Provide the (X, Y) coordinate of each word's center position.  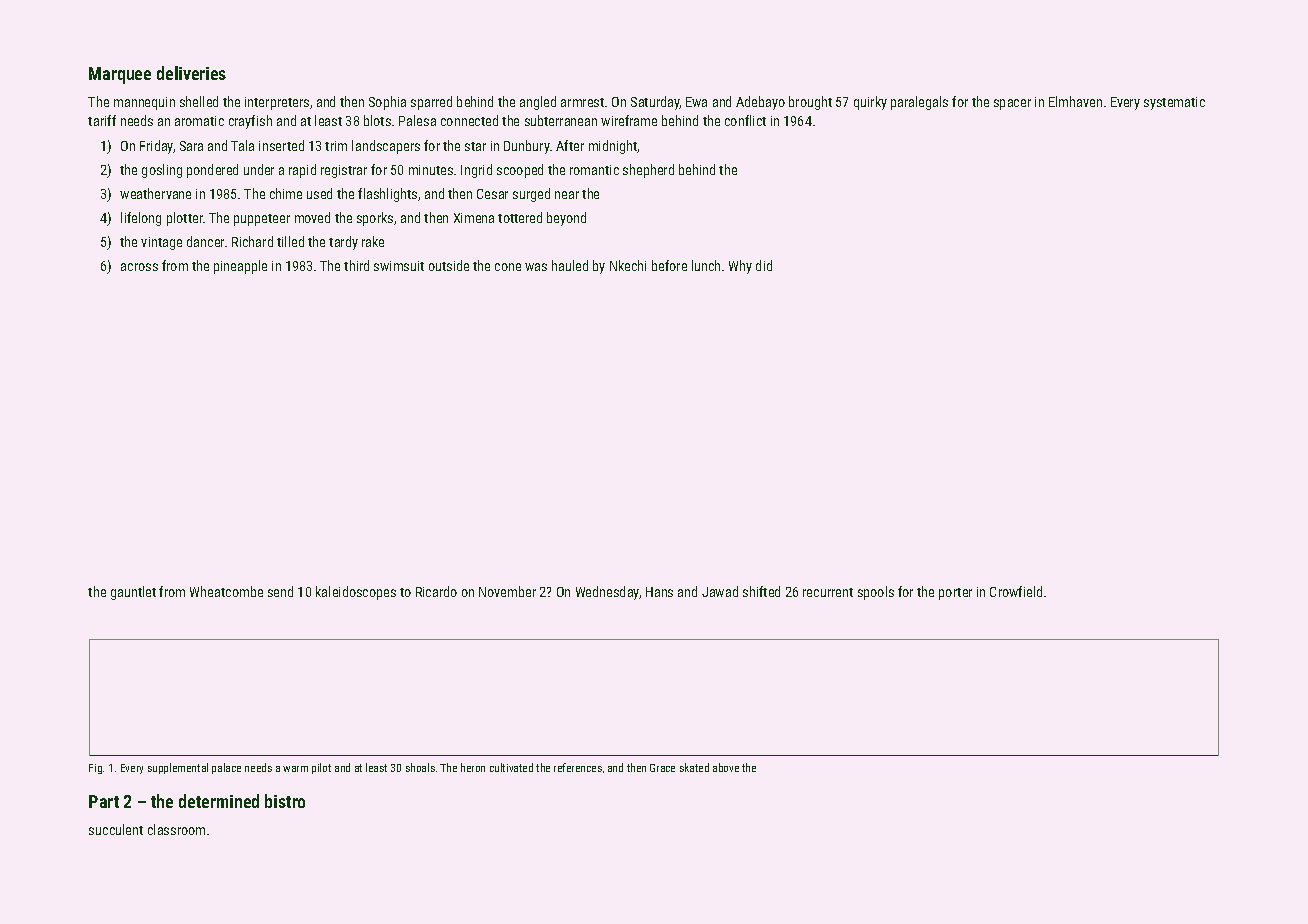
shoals (420, 767)
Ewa (696, 102)
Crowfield (1016, 591)
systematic (1174, 103)
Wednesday (607, 593)
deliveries (191, 73)
